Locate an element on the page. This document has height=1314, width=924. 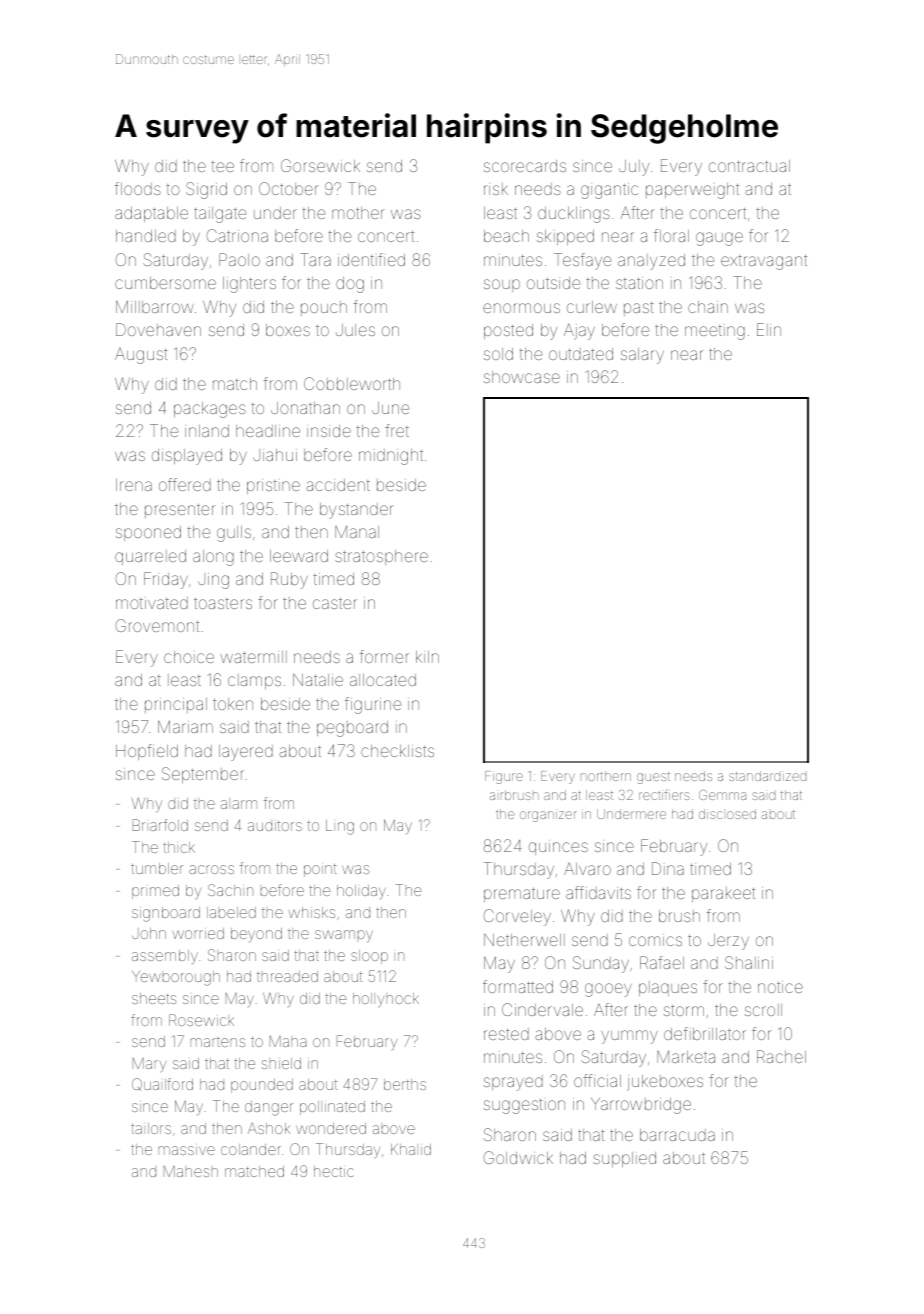
gooey is located at coordinates (608, 990).
